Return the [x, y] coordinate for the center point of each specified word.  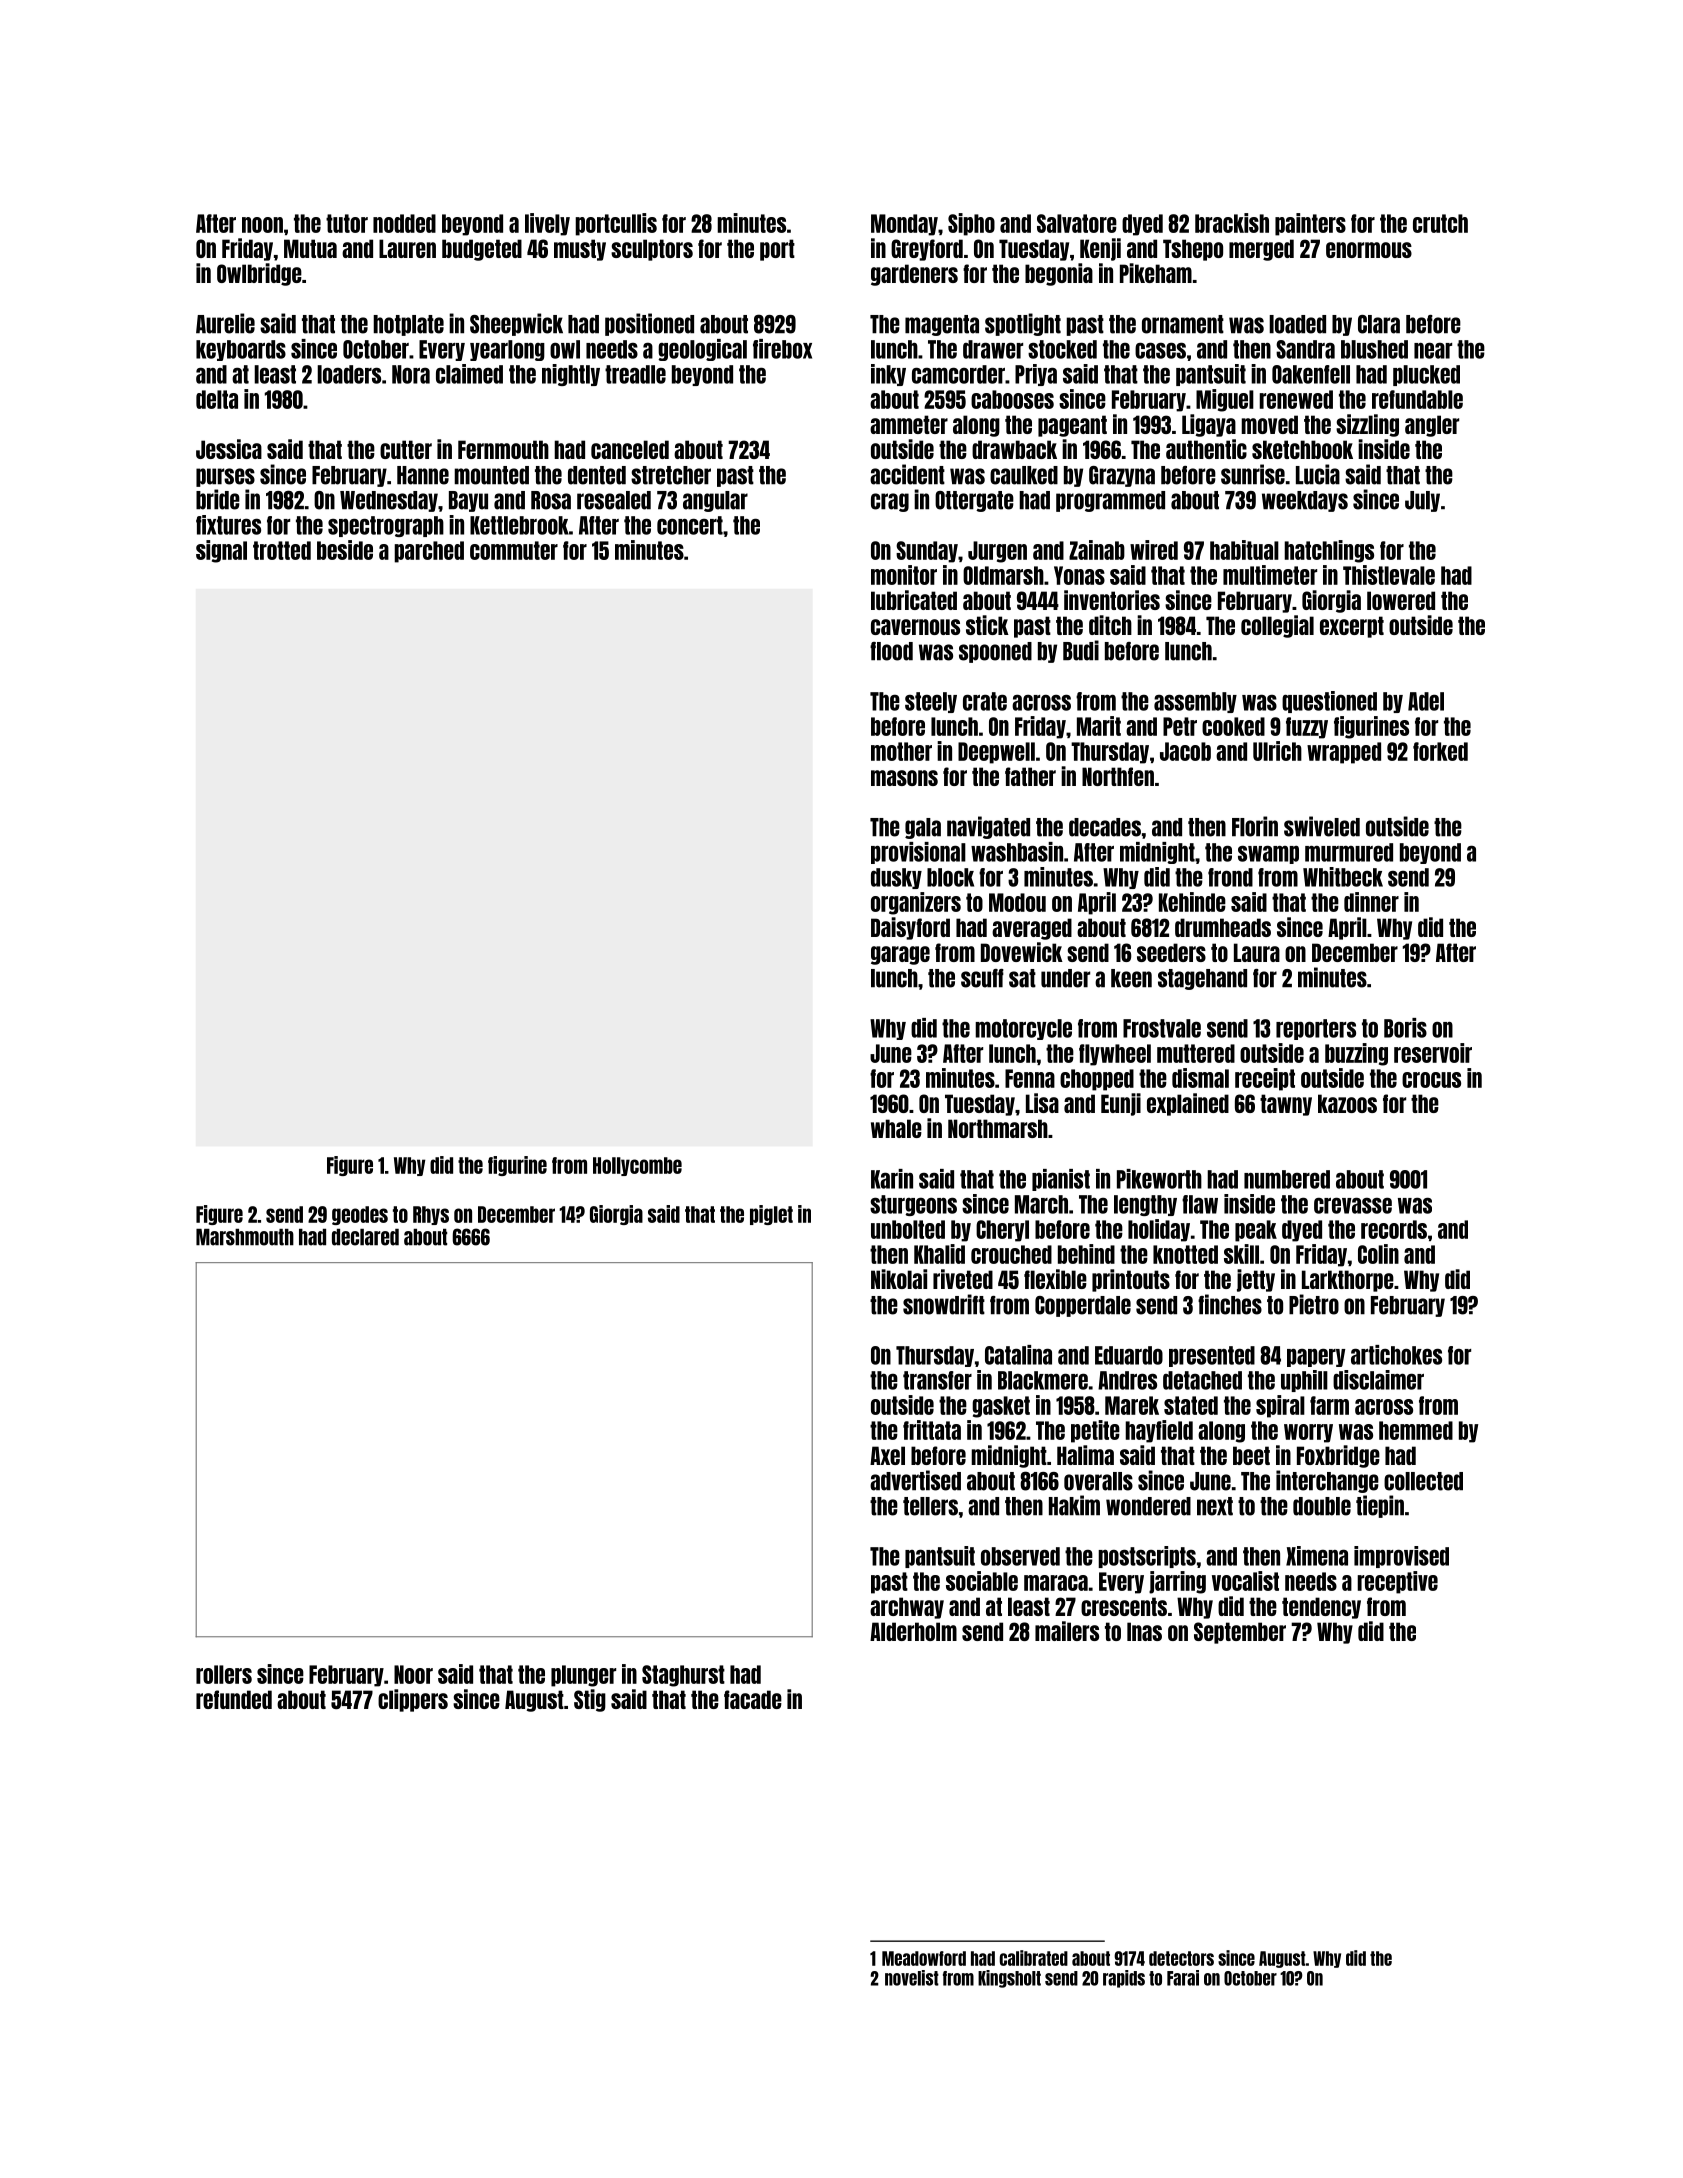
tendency [1321, 1608]
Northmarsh [998, 1128]
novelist [912, 1978]
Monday [904, 225]
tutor [347, 223]
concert [690, 525]
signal [221, 551]
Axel [887, 1455]
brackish [1232, 223]
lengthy [1145, 1205]
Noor [413, 1674]
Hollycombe [637, 1166]
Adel [1426, 701]
